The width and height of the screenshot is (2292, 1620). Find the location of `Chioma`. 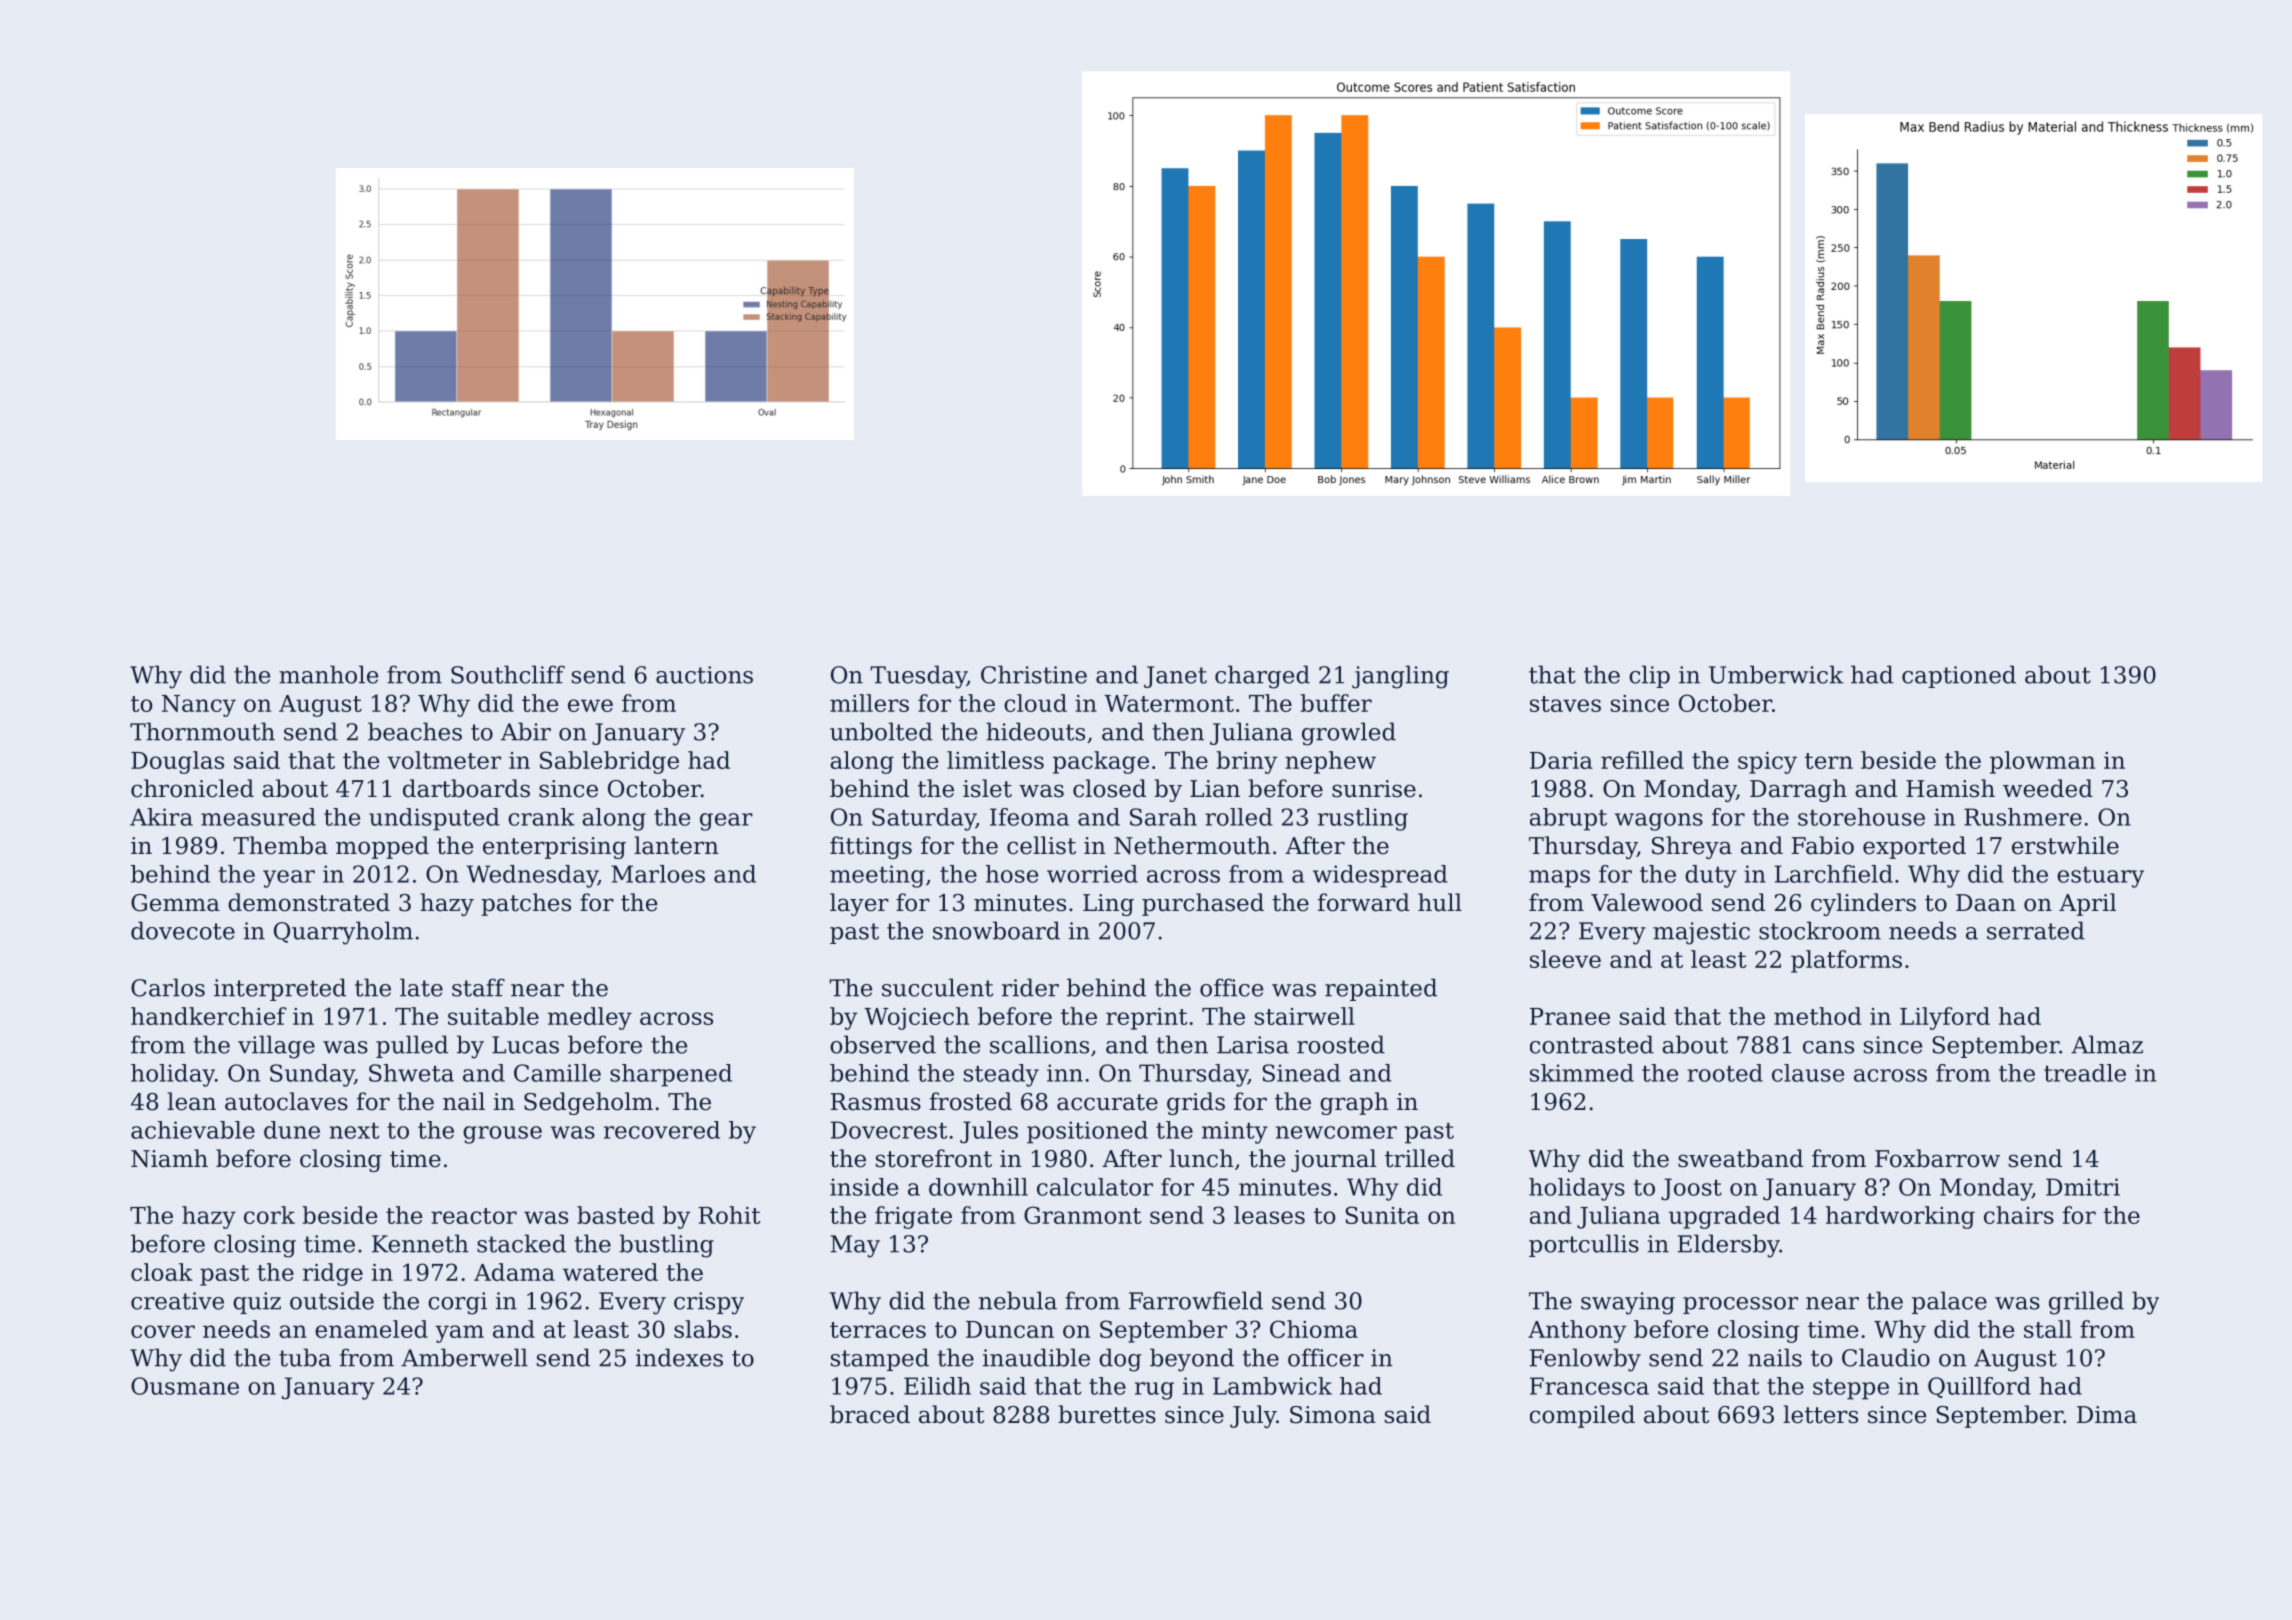

Chioma is located at coordinates (1314, 1329).
